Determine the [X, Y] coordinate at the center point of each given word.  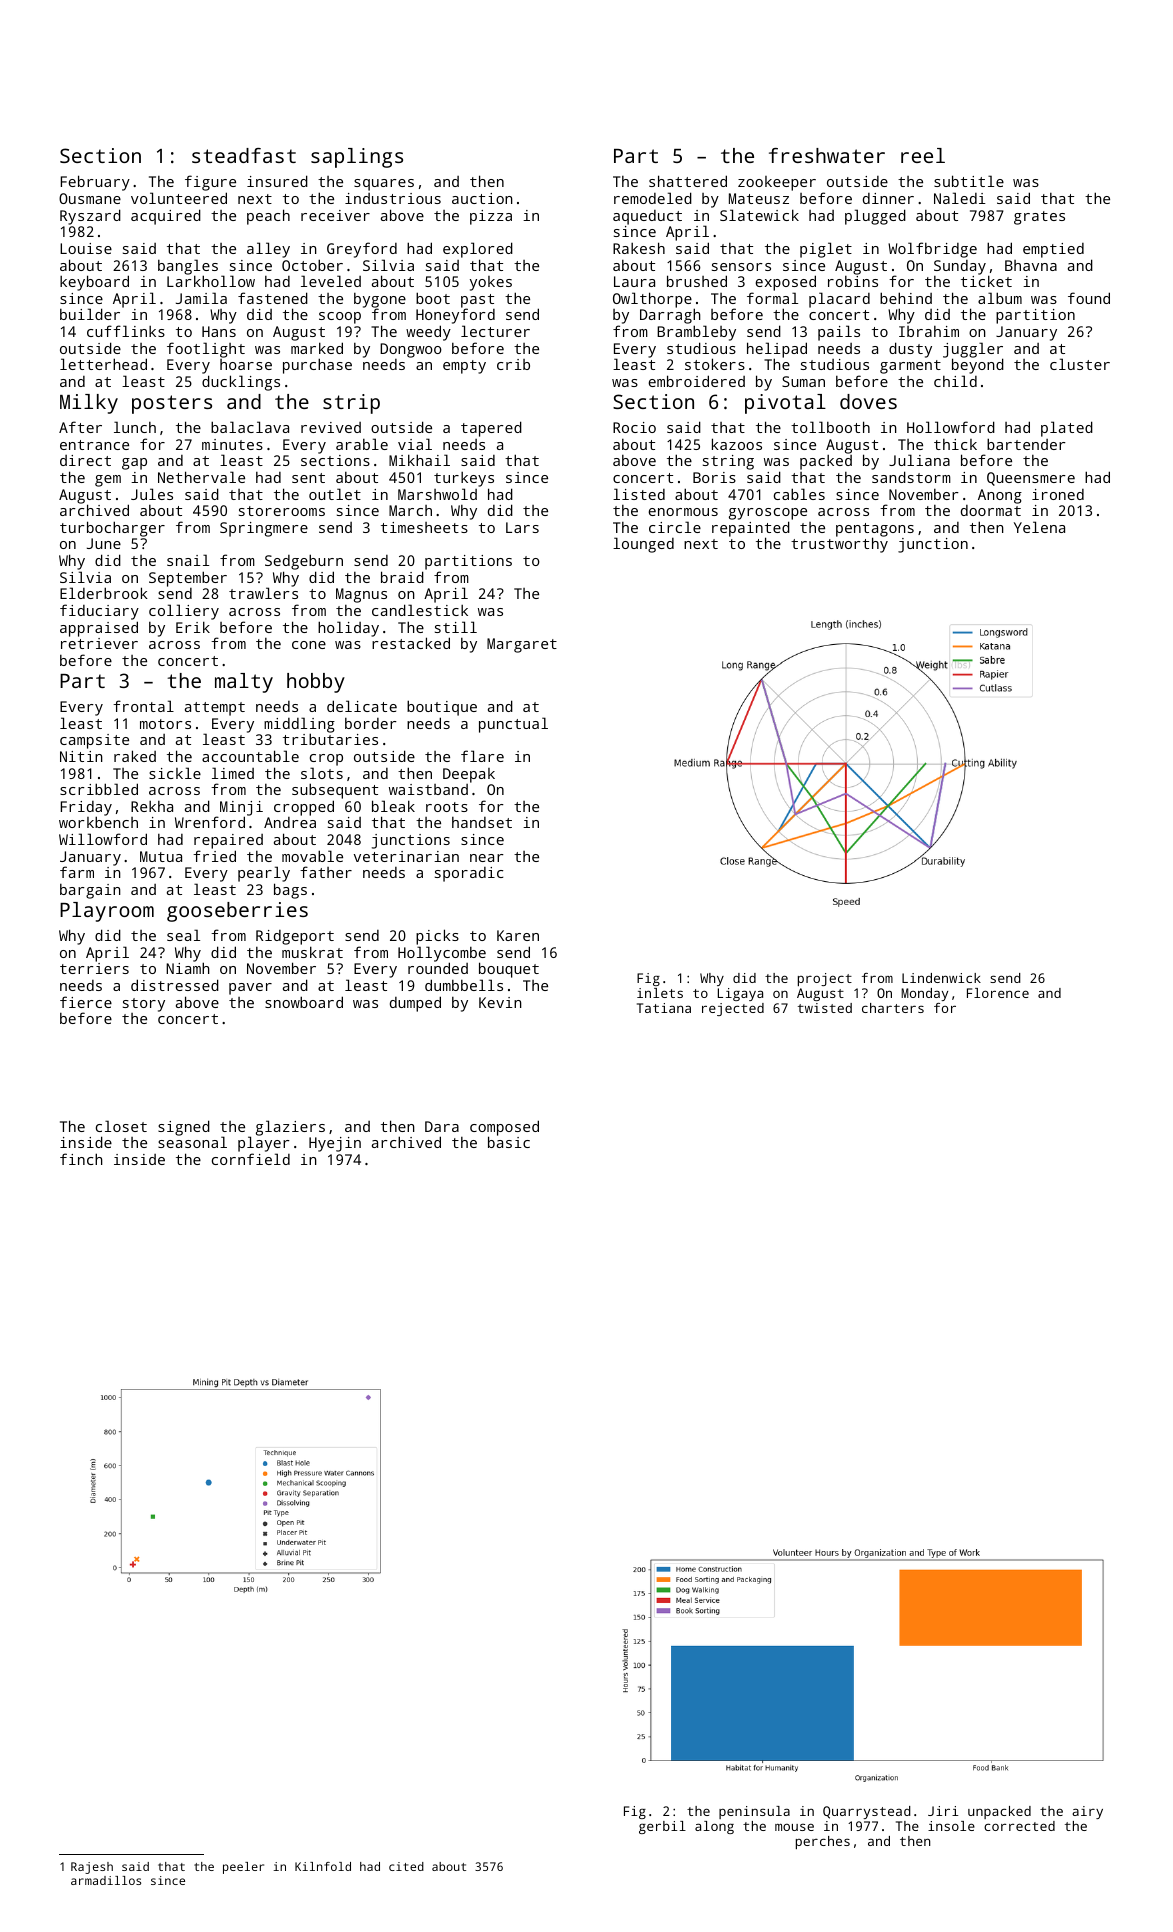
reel [923, 155]
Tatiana [664, 1008]
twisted [825, 1008]
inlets [660, 993]
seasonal [192, 1142]
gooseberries [237, 912]
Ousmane [90, 198]
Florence [998, 993]
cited [406, 1866]
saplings [357, 158]
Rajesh [92, 1868]
